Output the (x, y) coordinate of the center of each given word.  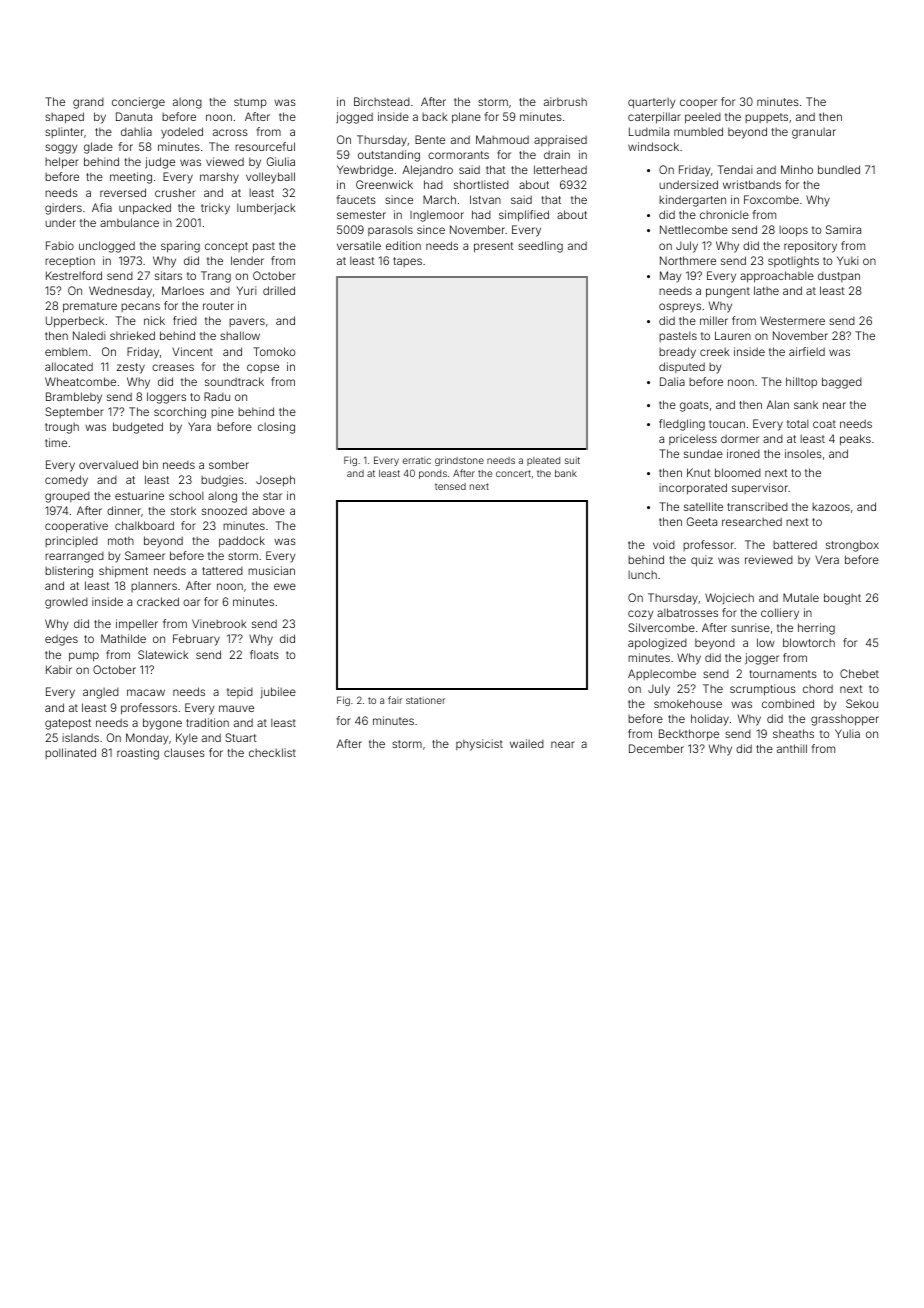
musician (271, 570)
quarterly (652, 103)
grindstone (459, 461)
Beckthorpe (689, 735)
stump (250, 103)
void (664, 544)
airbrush (565, 101)
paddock (242, 542)
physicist (479, 745)
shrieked (132, 335)
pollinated (70, 753)
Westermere (792, 320)
